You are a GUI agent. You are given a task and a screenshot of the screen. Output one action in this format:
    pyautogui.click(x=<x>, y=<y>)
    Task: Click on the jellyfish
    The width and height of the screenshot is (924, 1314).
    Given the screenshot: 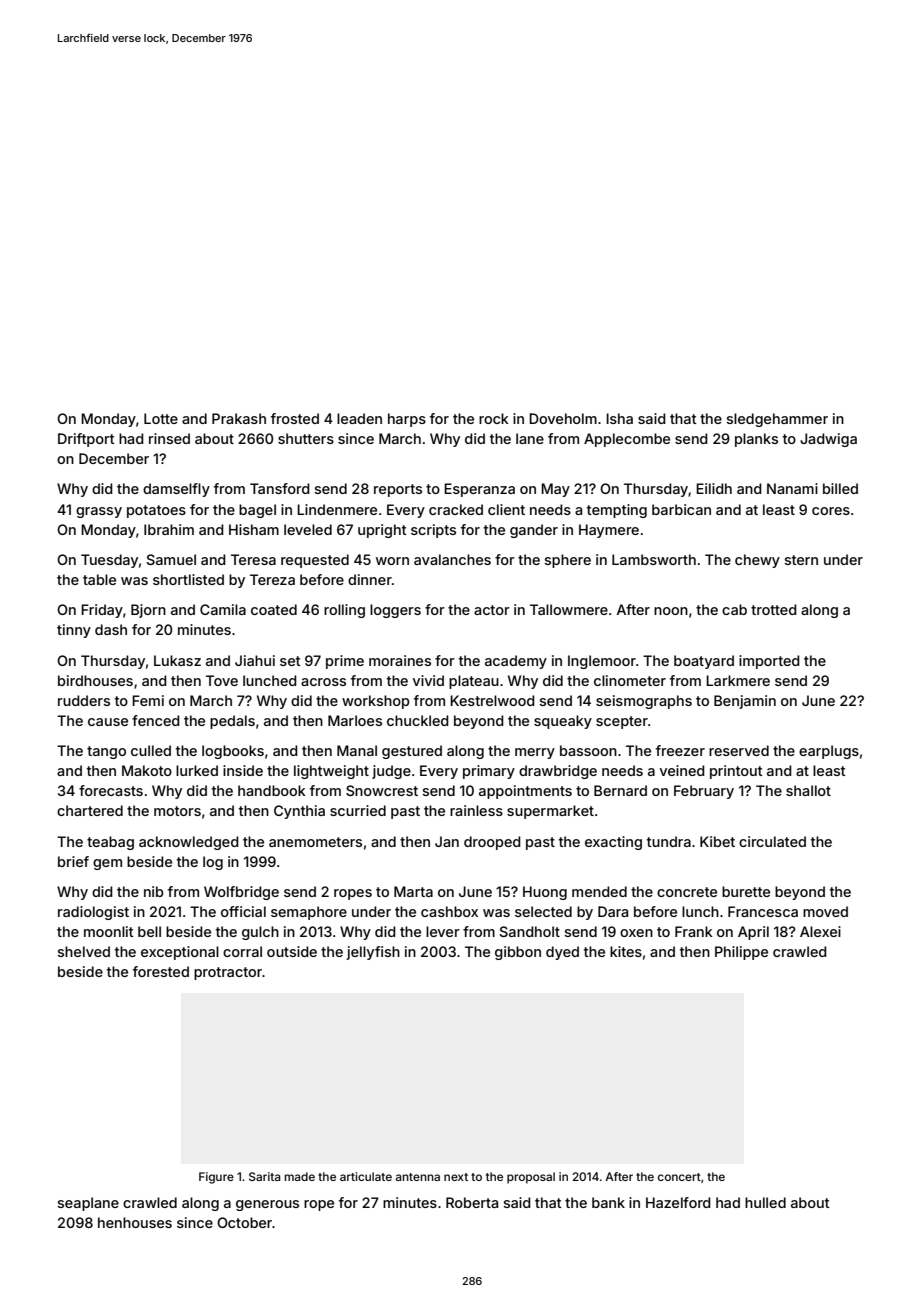 What is the action you would take?
    pyautogui.click(x=373, y=953)
